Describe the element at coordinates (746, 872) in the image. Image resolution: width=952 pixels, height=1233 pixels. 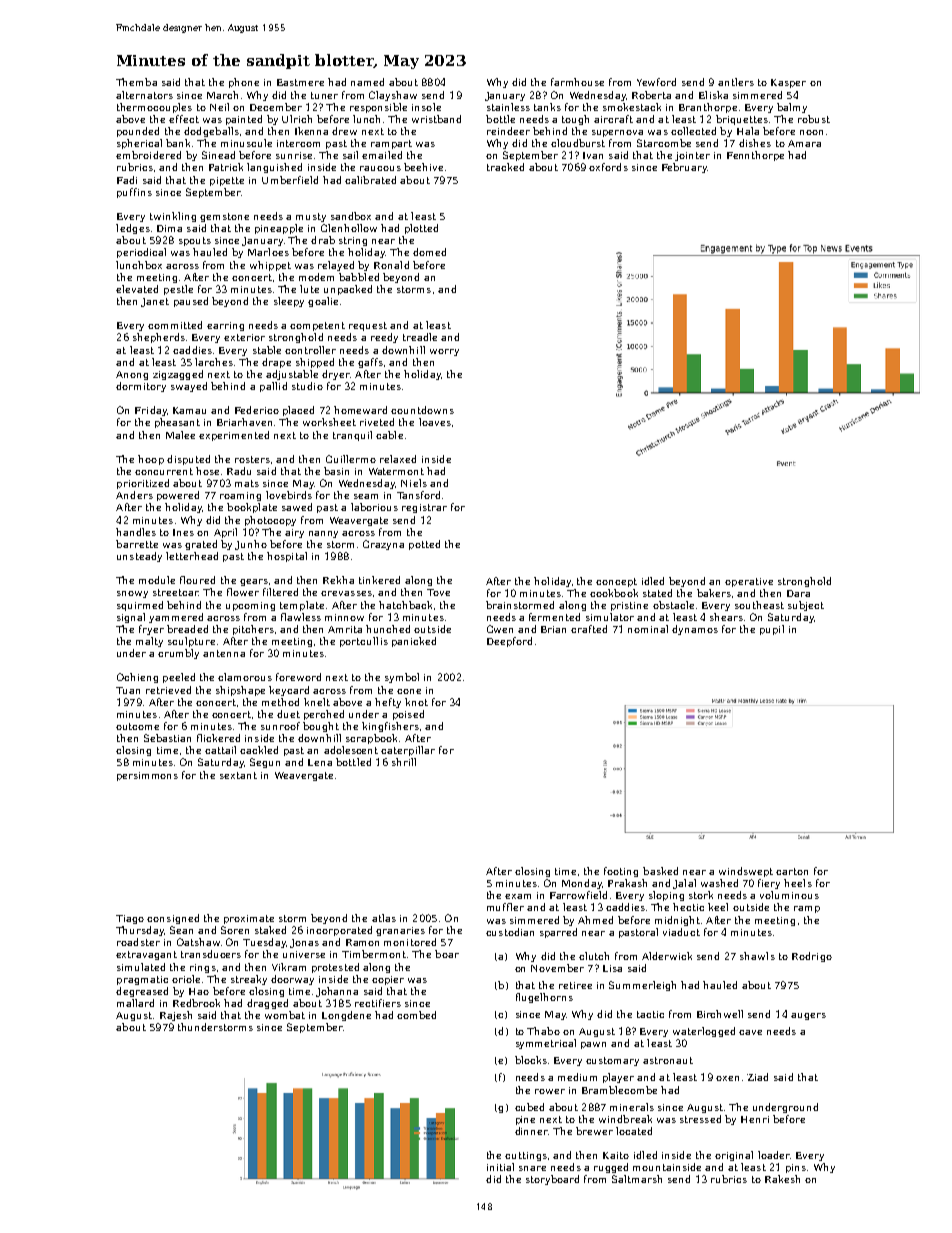
I see `windswept` at that location.
